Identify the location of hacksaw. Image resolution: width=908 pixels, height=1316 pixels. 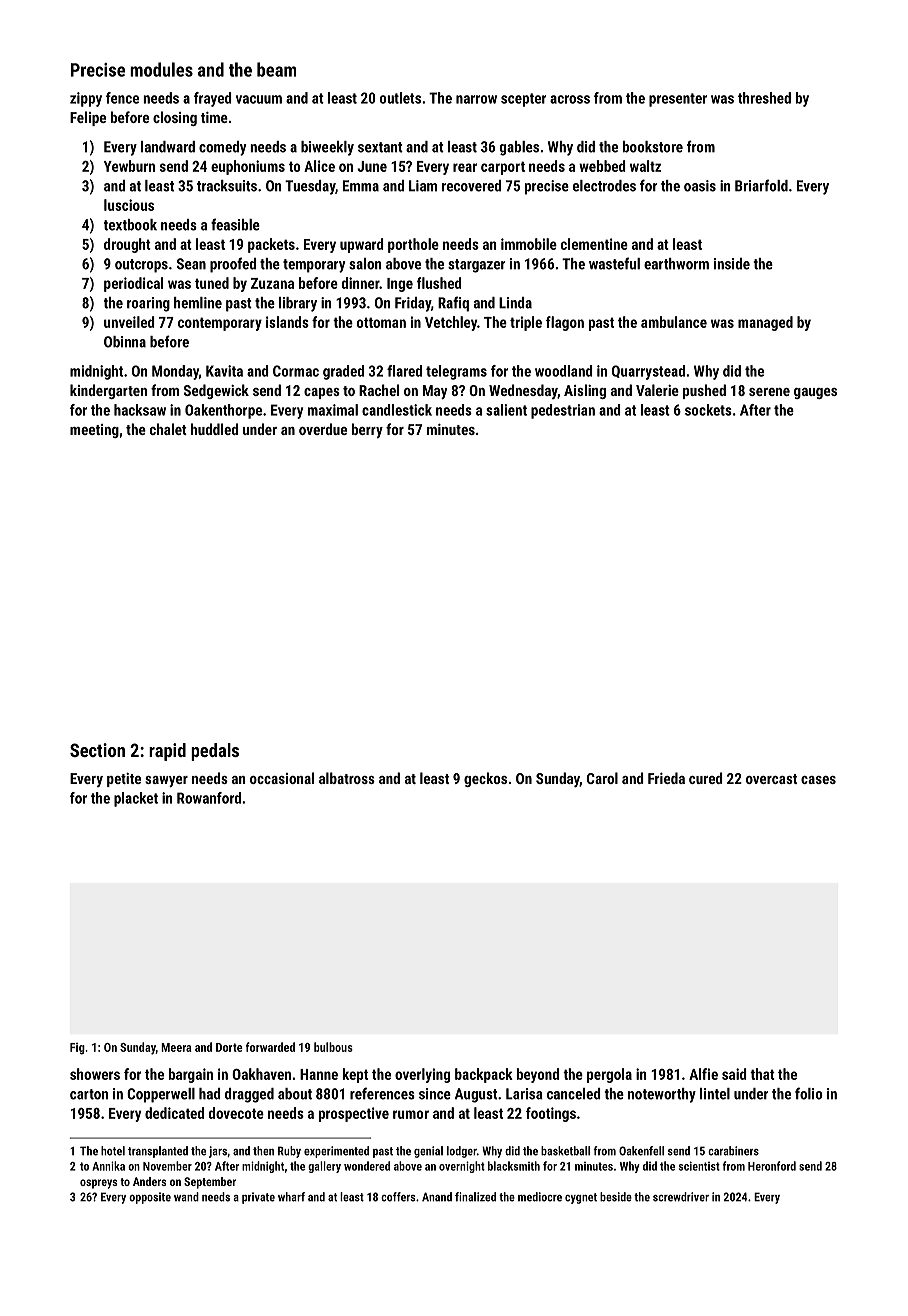
(140, 410).
